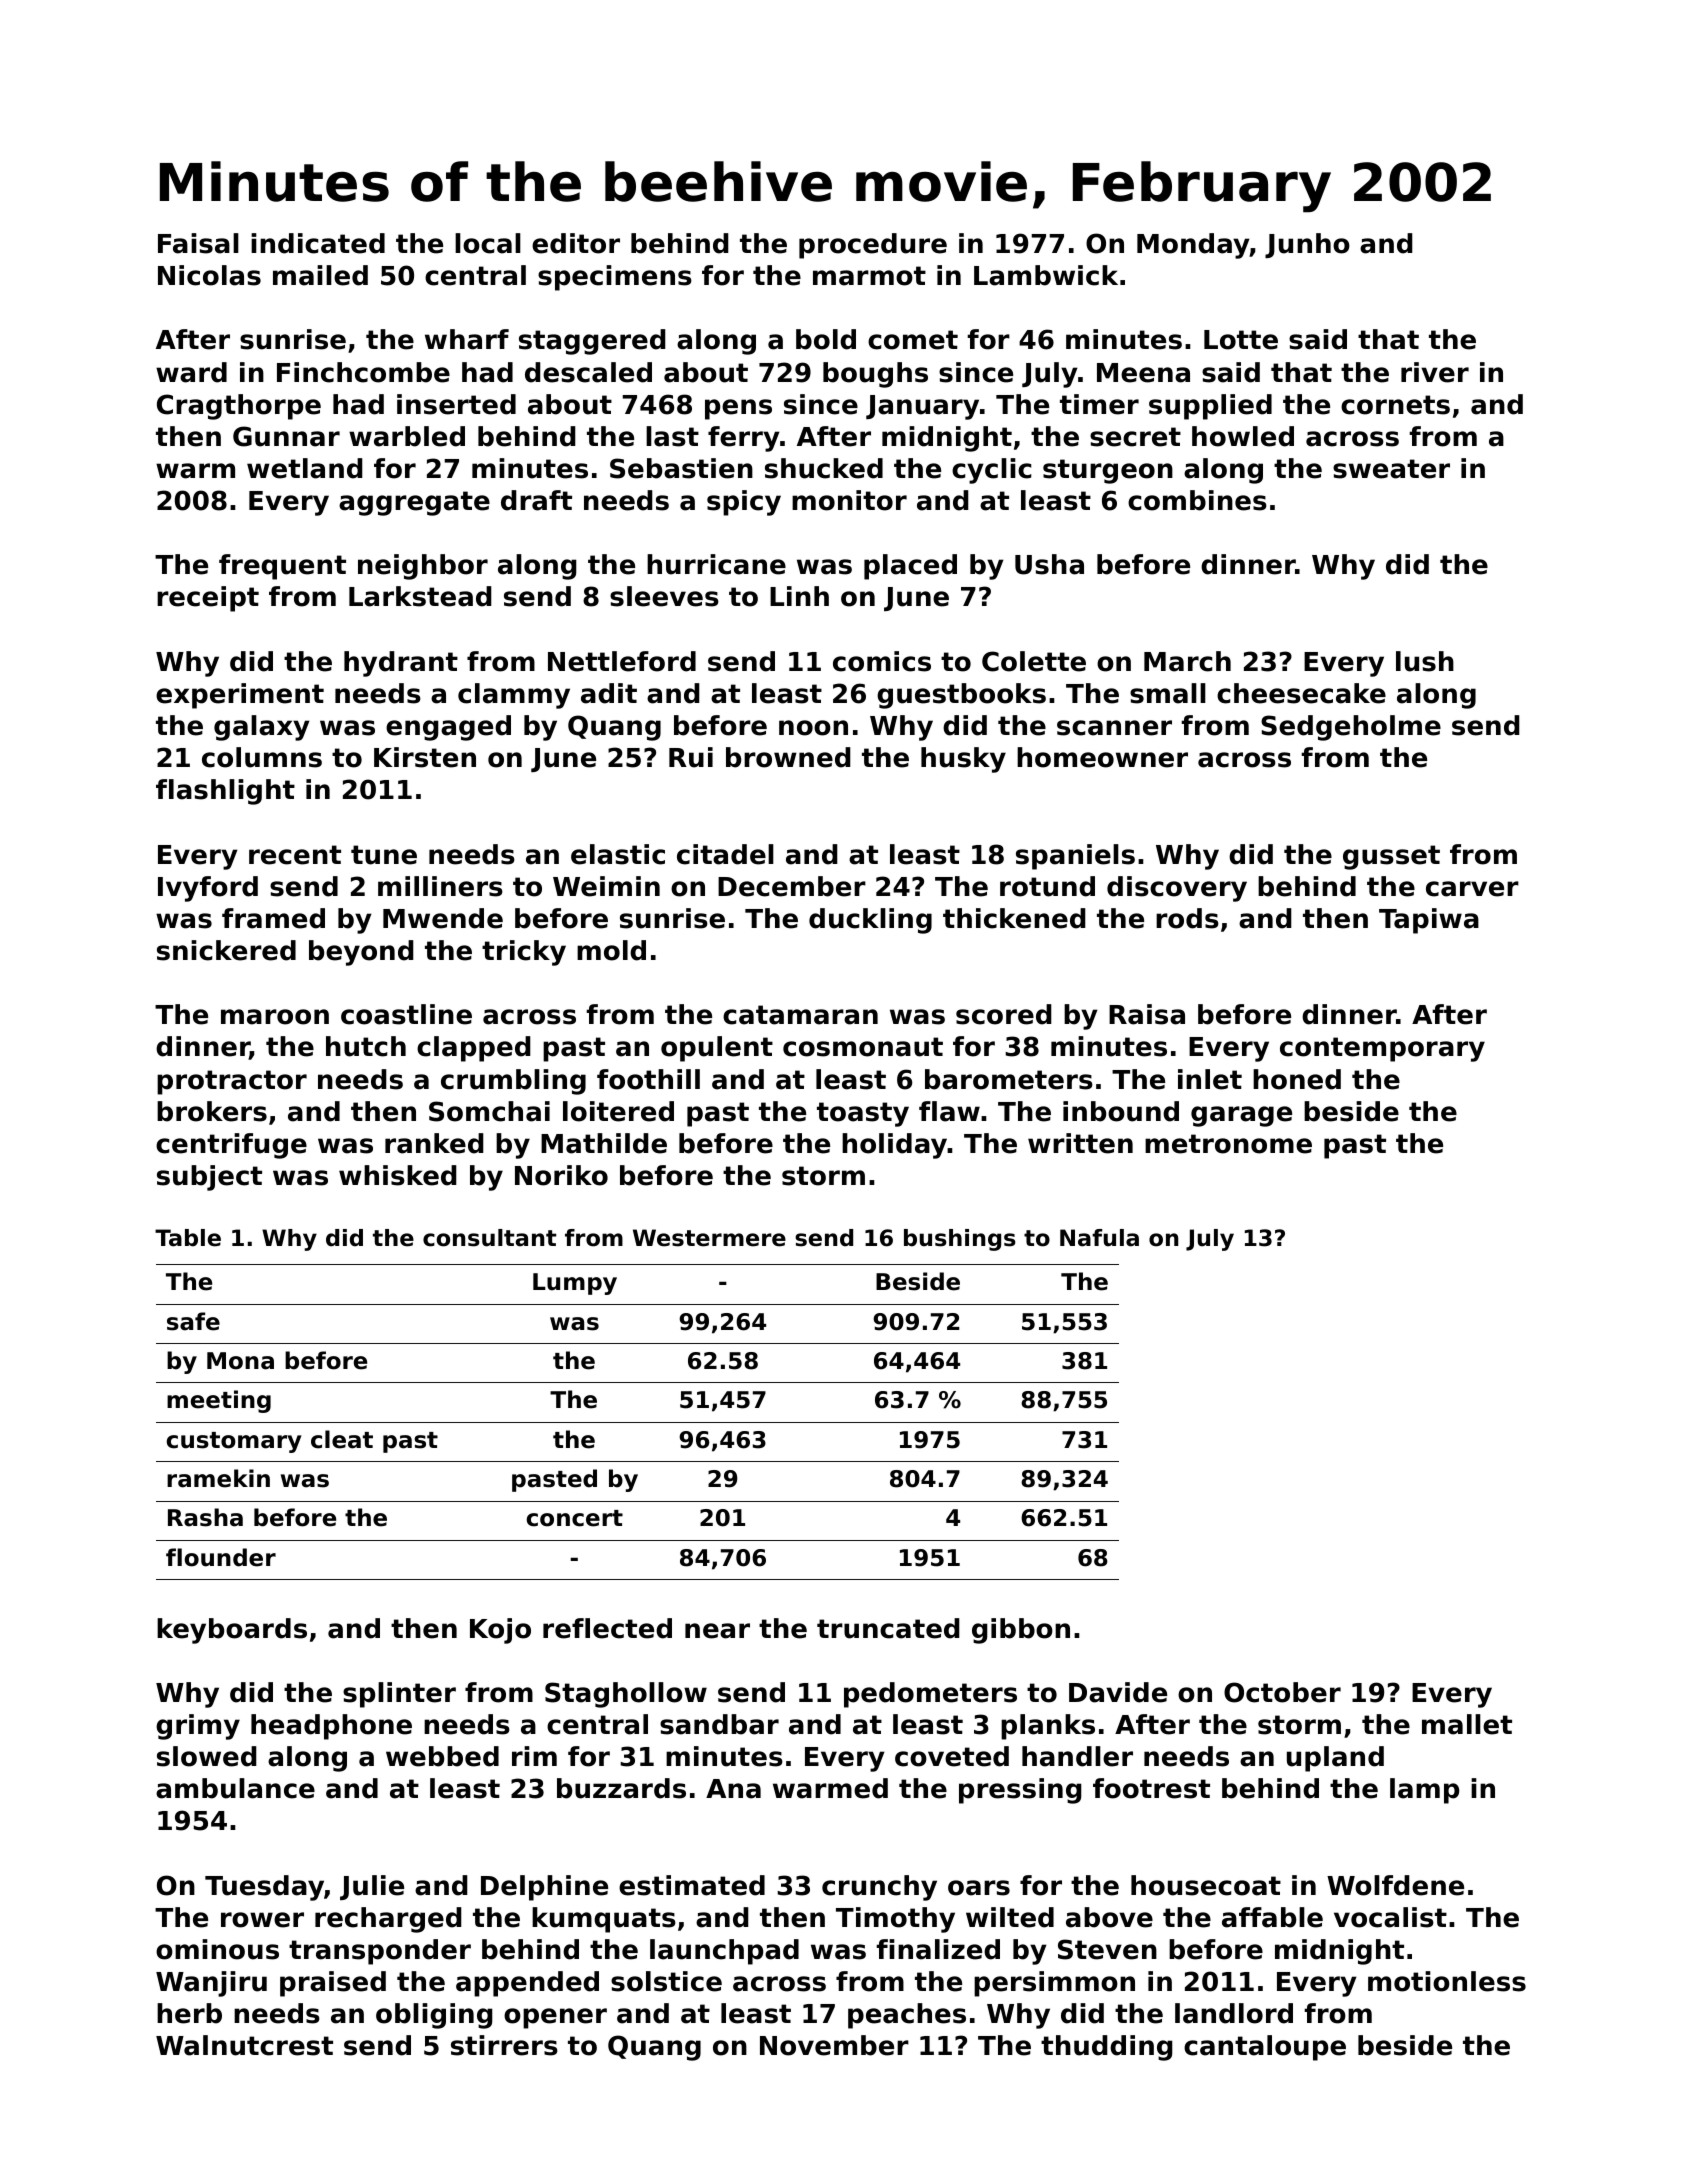 This screenshot has width=1683, height=2178. I want to click on crunchy, so click(879, 1888).
